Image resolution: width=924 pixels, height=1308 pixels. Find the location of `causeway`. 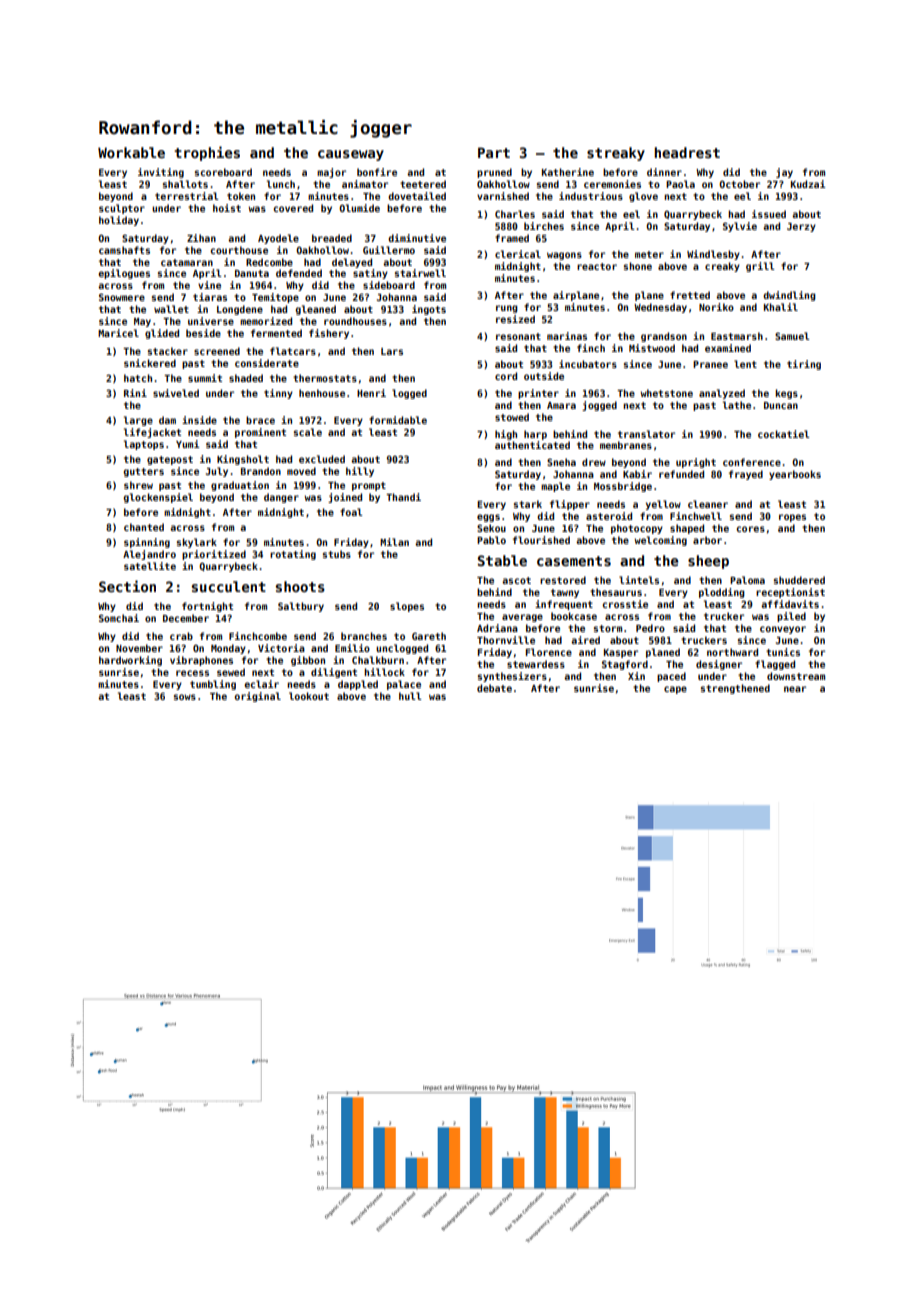

causeway is located at coordinates (351, 155).
